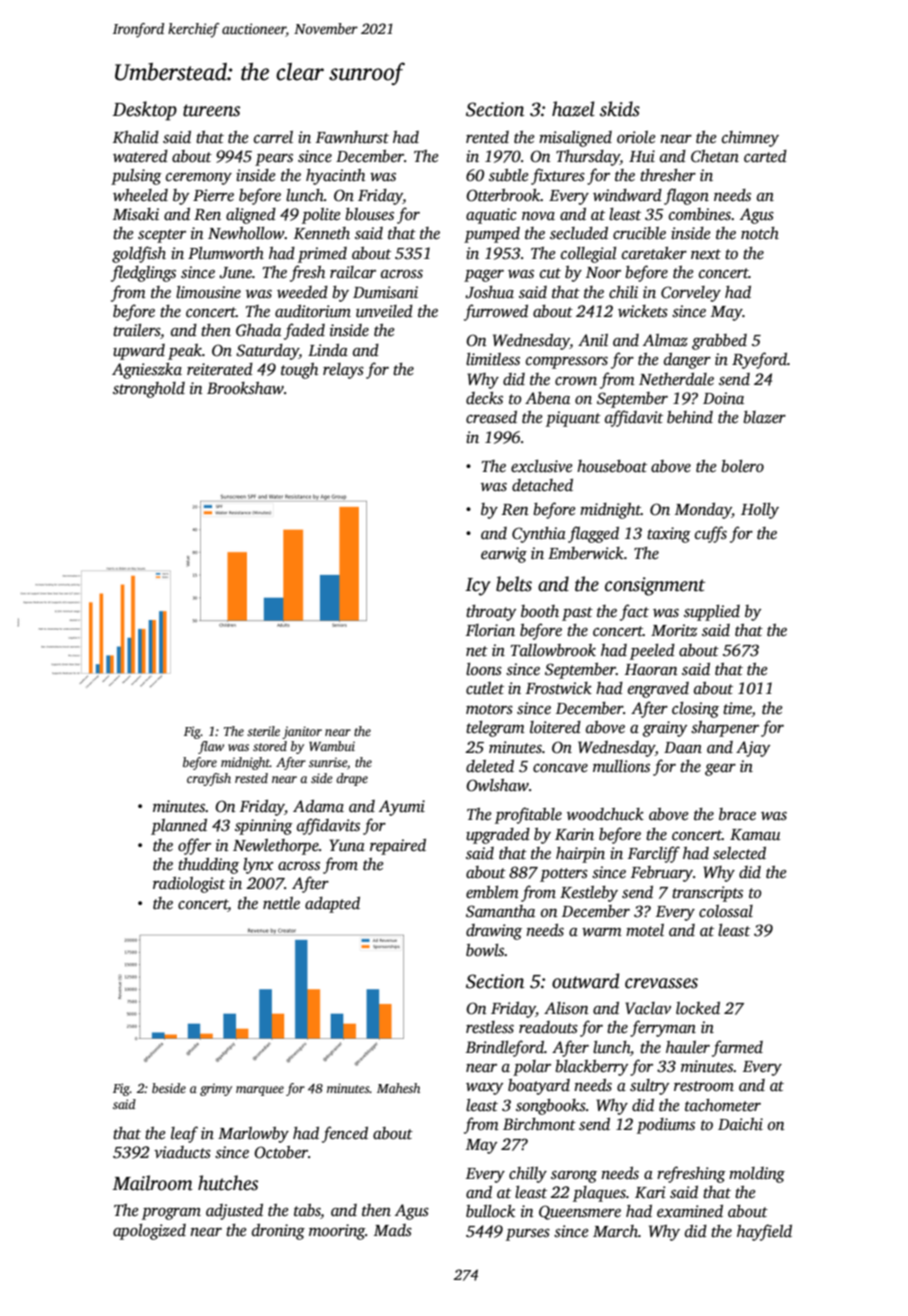 The width and height of the screenshot is (908, 1316). Describe the element at coordinates (593, 340) in the screenshot. I see `Anil` at that location.
